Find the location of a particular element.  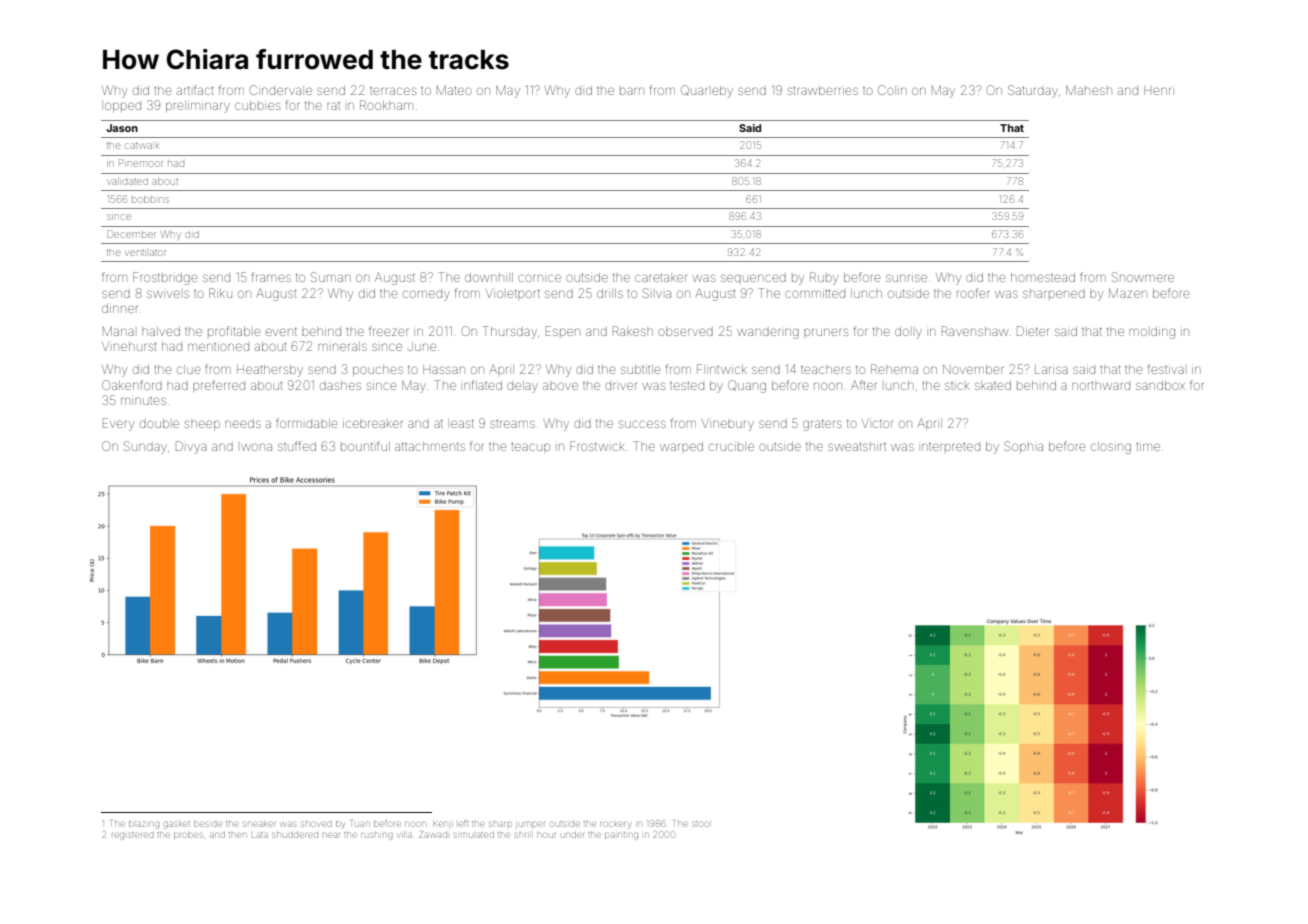

Mateo is located at coordinates (454, 90).
